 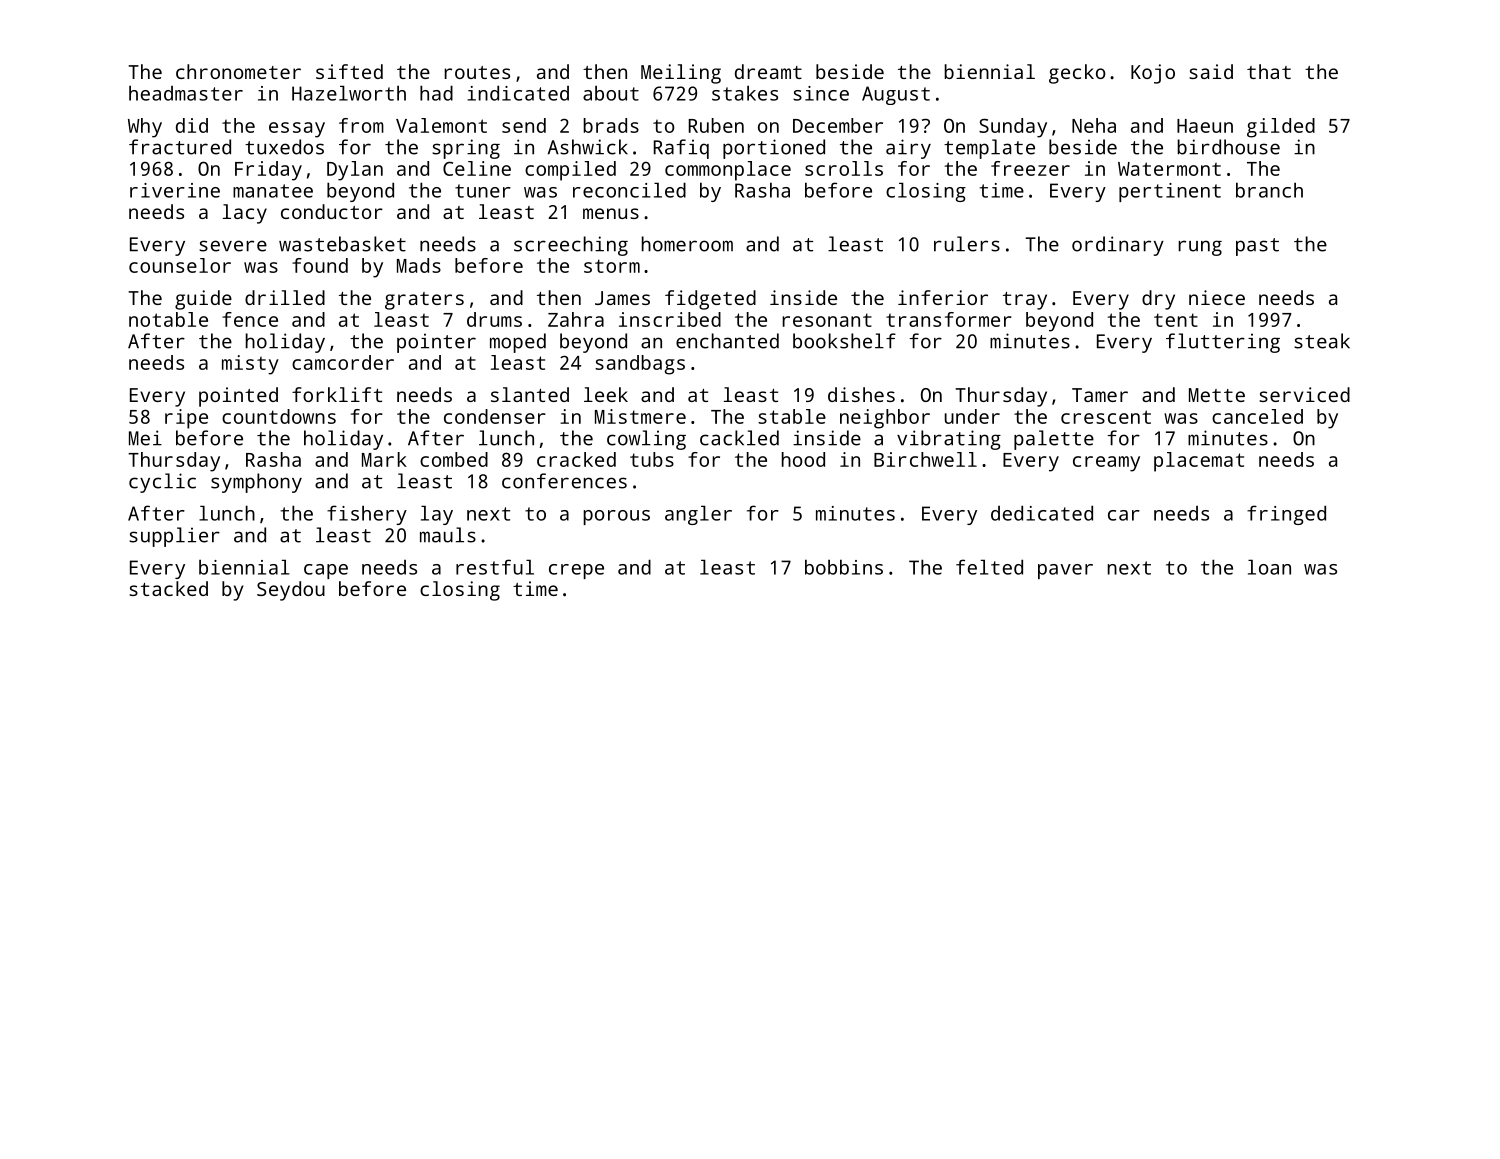 I want to click on inferior, so click(x=943, y=297).
